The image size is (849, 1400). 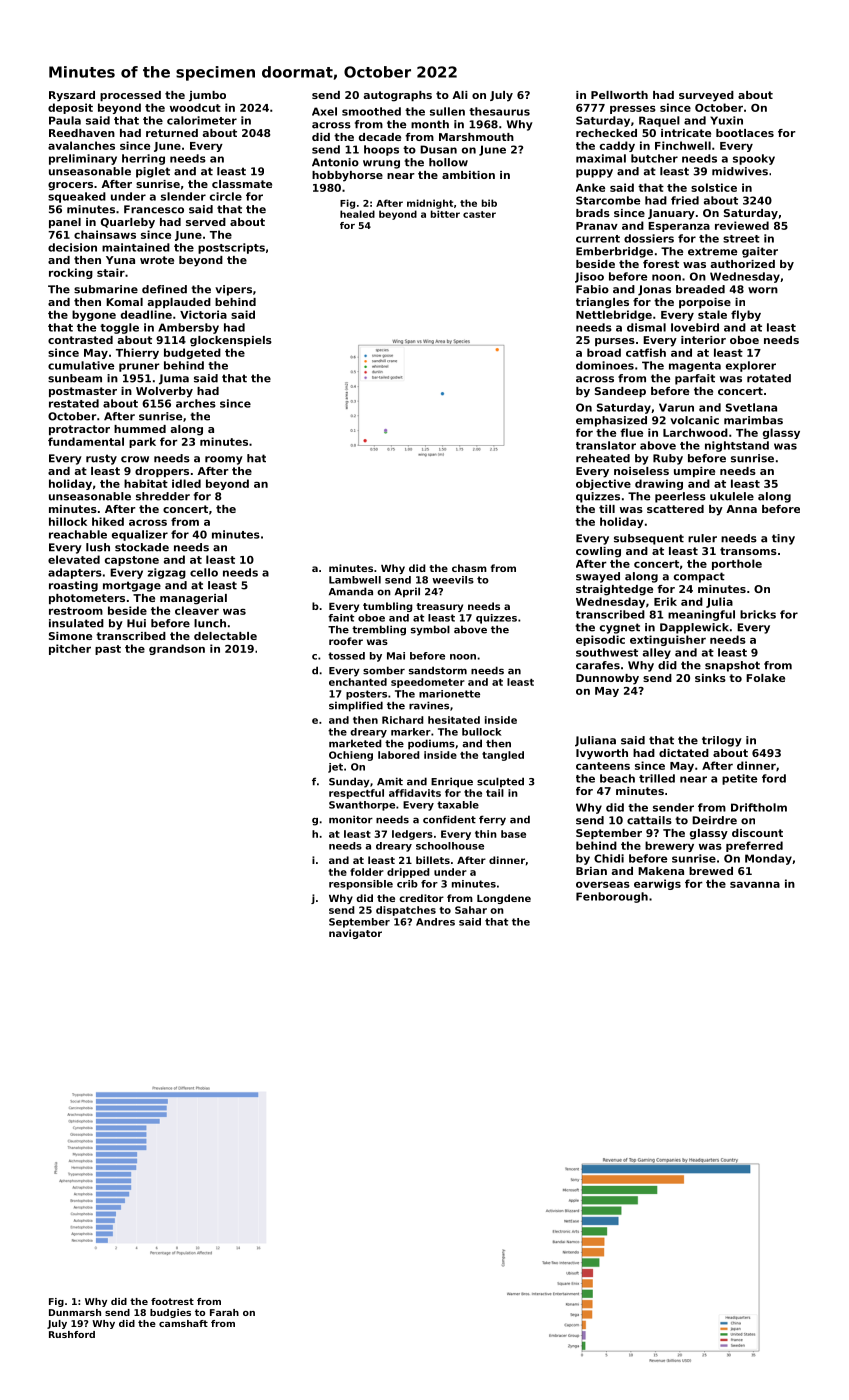 What do you see at coordinates (224, 1312) in the page?
I see `Farah` at bounding box center [224, 1312].
